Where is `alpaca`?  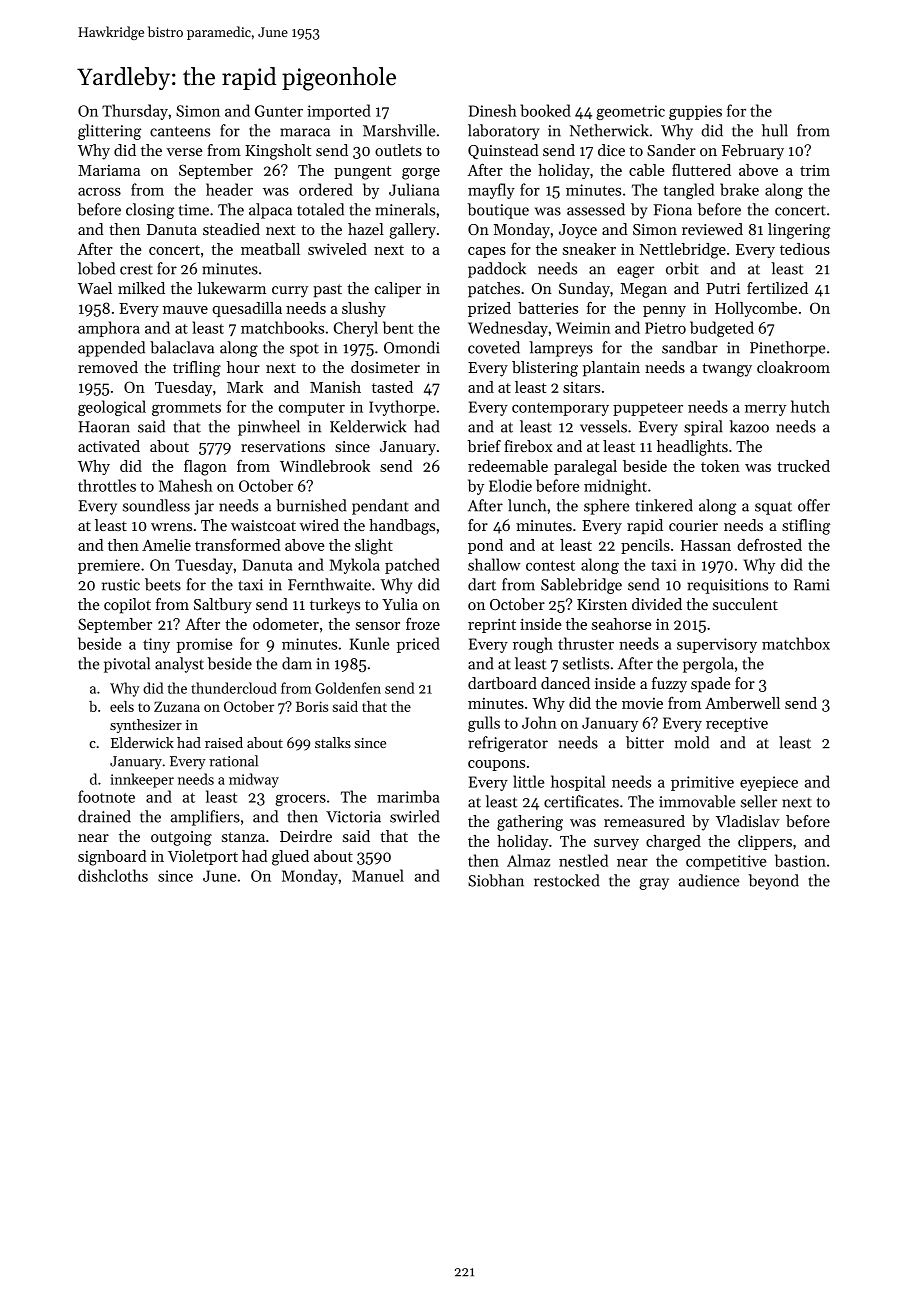 alpaca is located at coordinates (270, 211).
